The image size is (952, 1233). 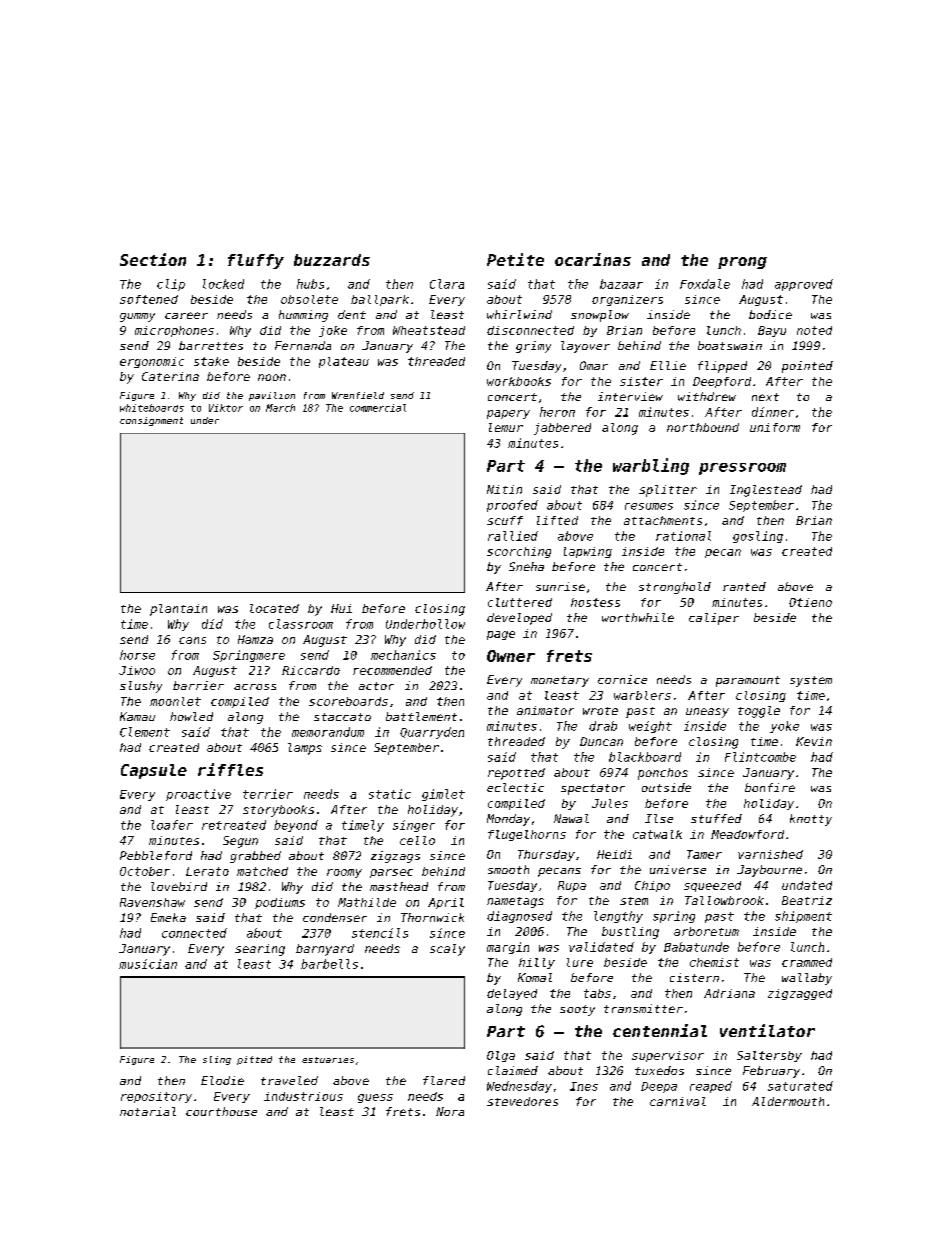 I want to click on commercial, so click(x=378, y=408).
